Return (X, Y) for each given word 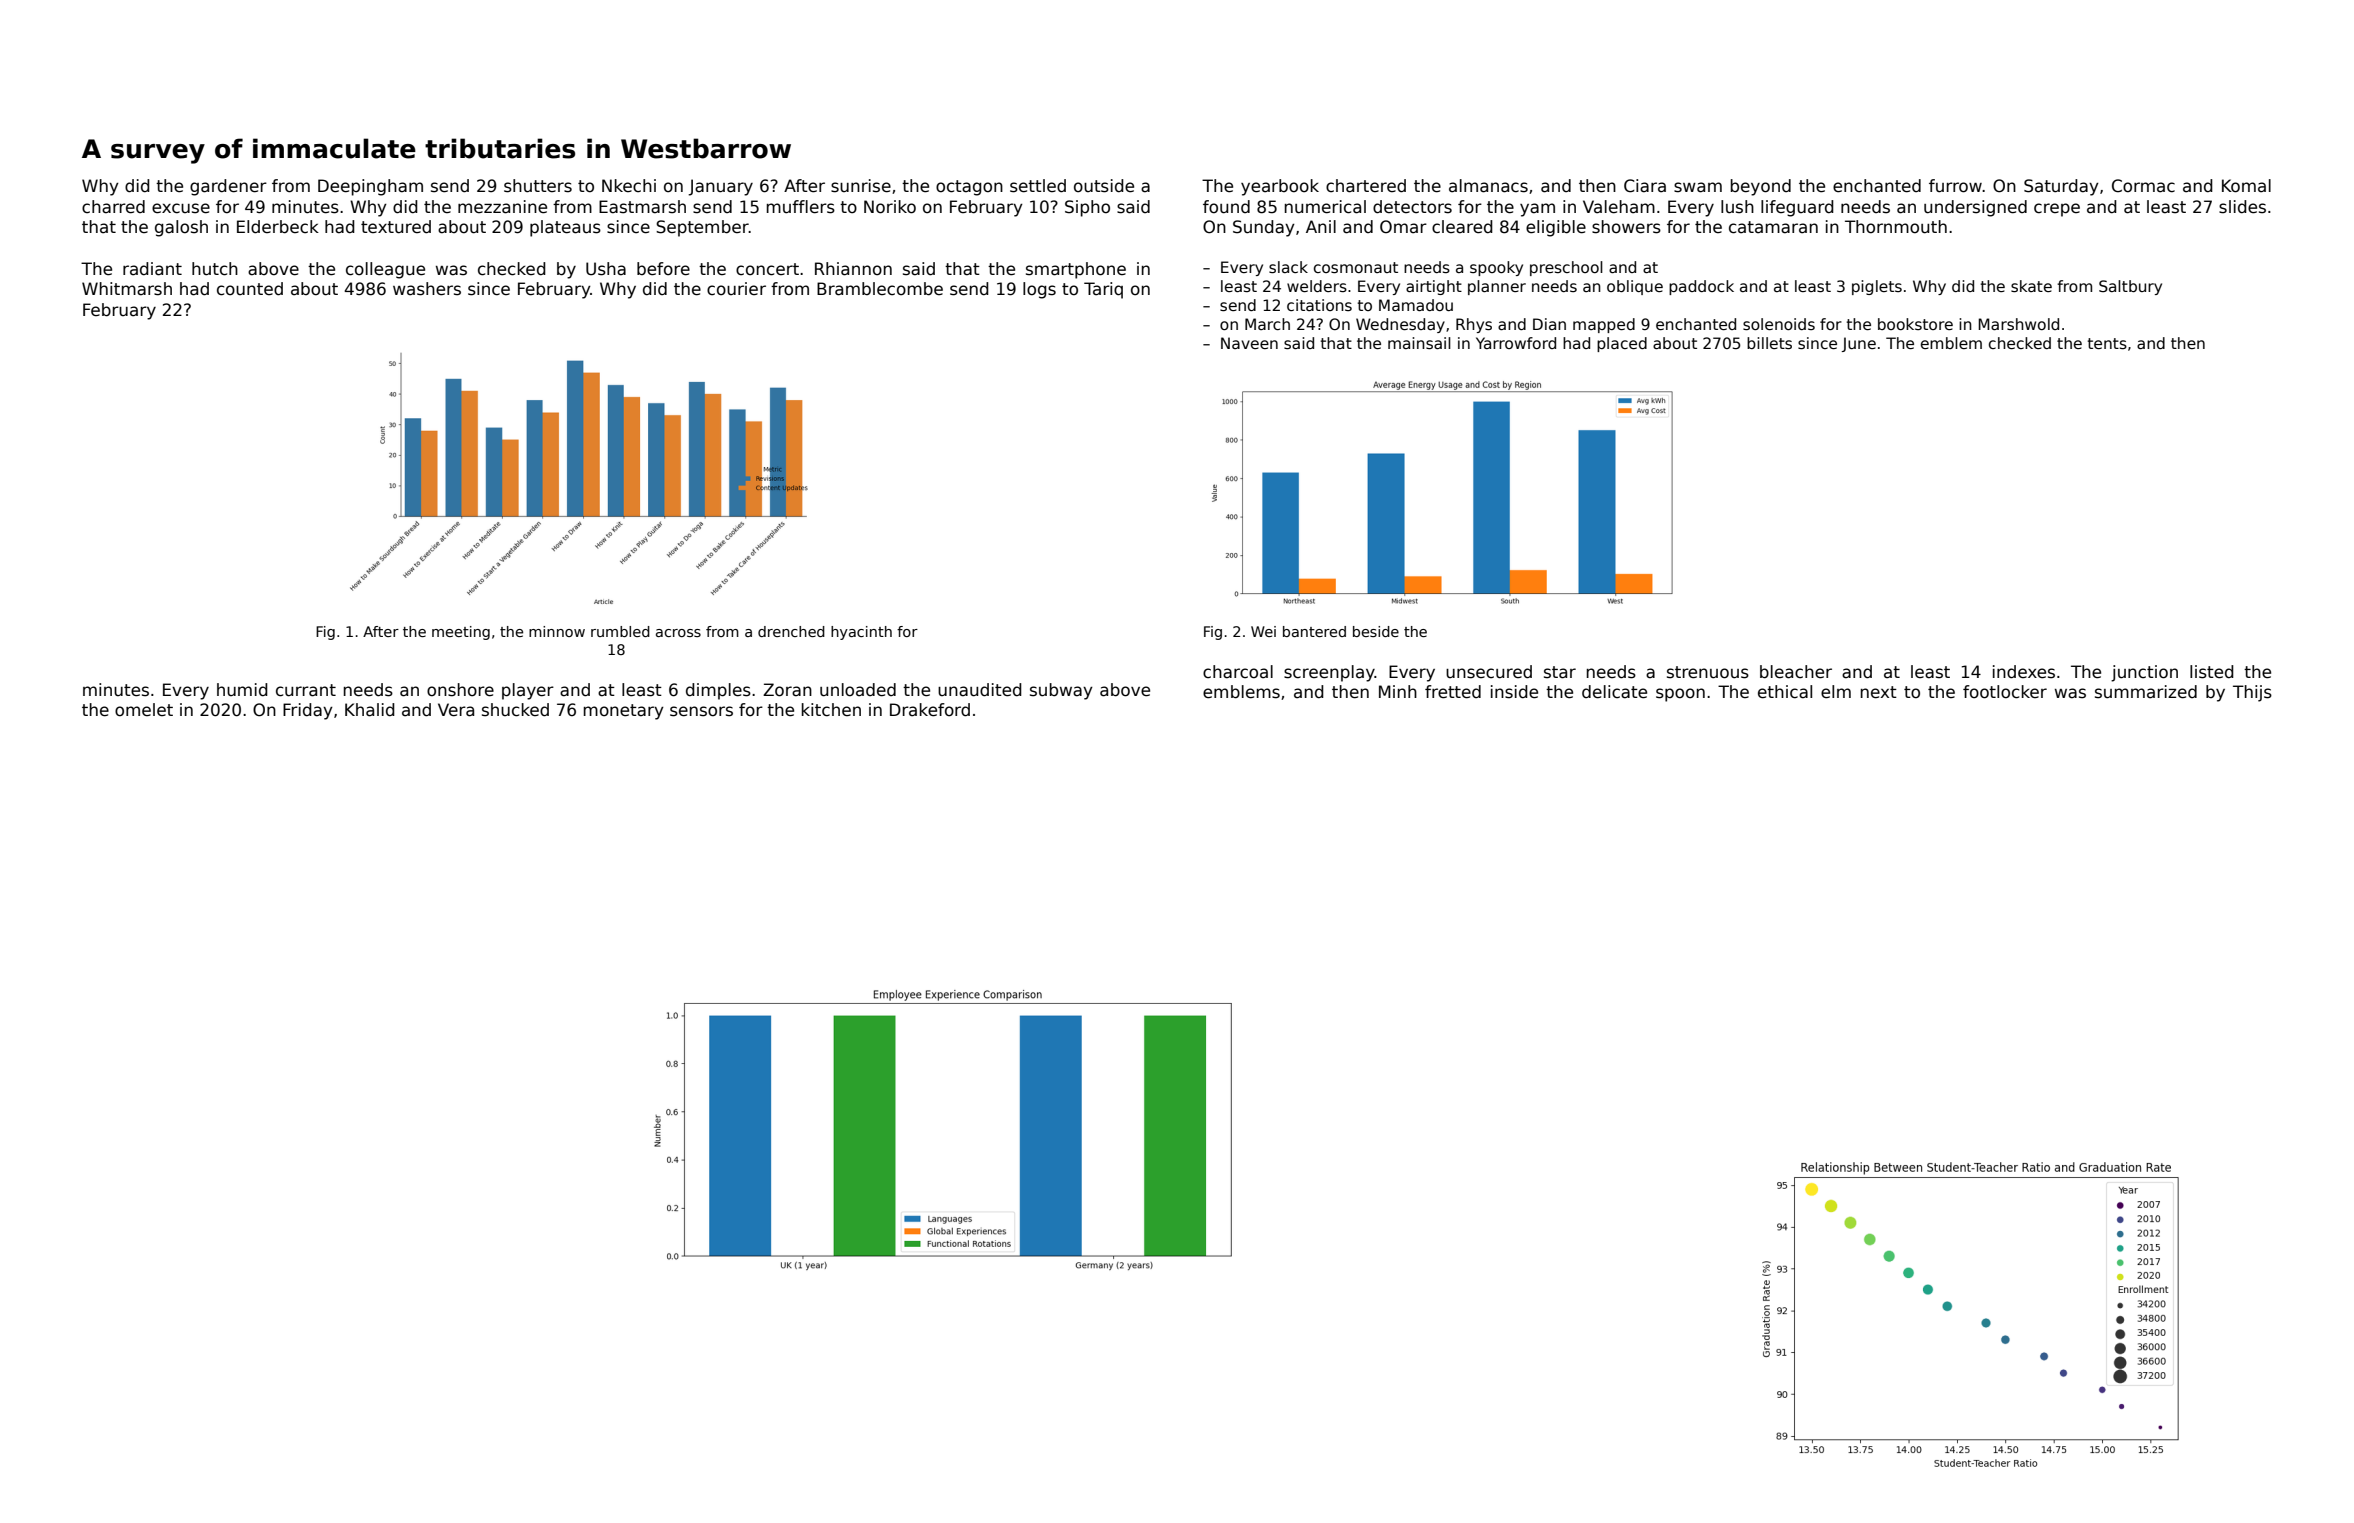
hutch (215, 269)
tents (2107, 343)
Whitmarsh (127, 289)
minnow (557, 631)
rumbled (620, 631)
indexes (2024, 672)
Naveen (1249, 343)
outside (1104, 186)
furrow (1955, 186)
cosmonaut (1356, 267)
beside (1376, 631)
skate (2031, 286)
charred (113, 207)
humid (242, 690)
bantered (1314, 631)
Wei (1263, 631)
